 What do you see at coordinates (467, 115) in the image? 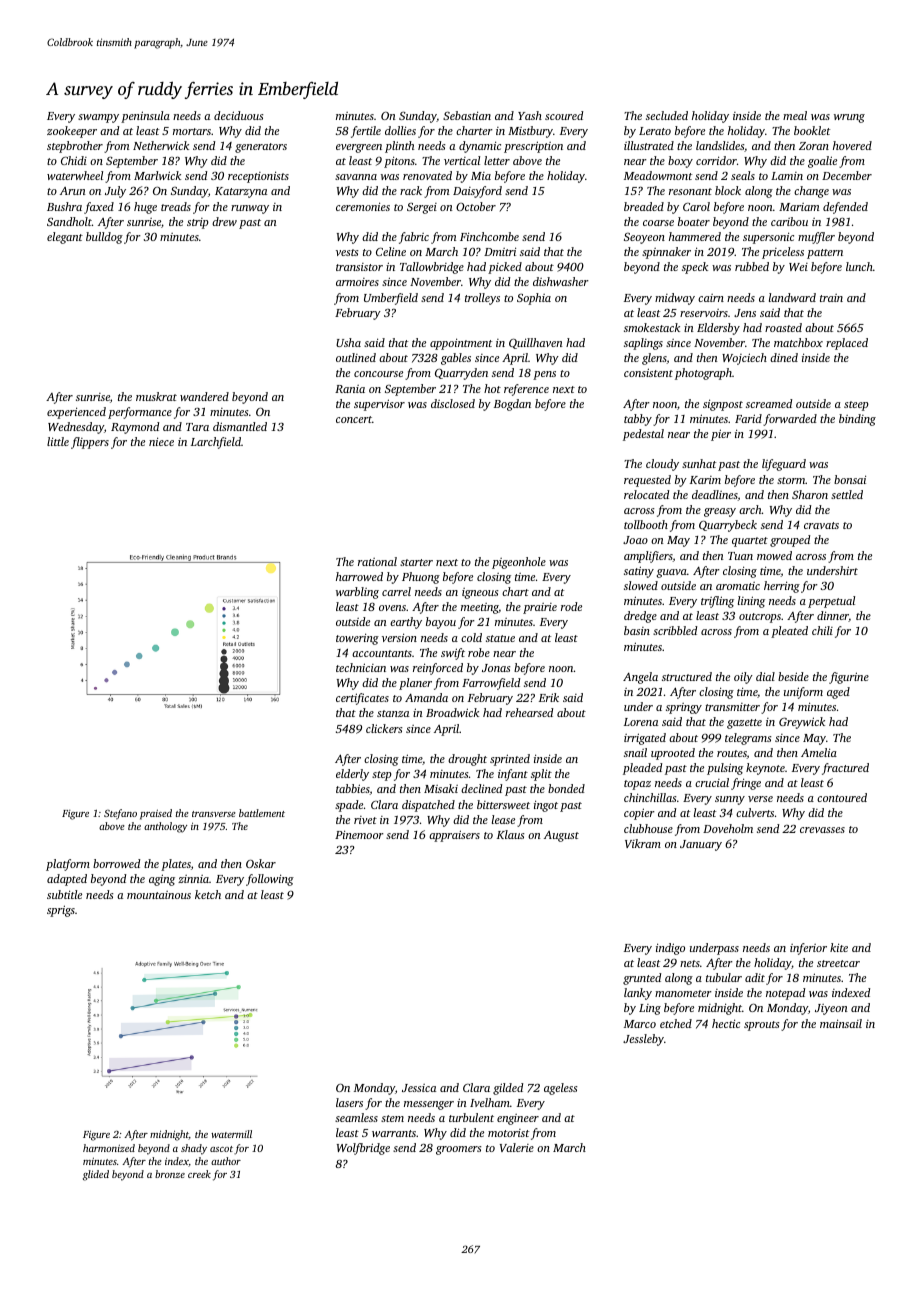
I see `Sebastian` at bounding box center [467, 115].
